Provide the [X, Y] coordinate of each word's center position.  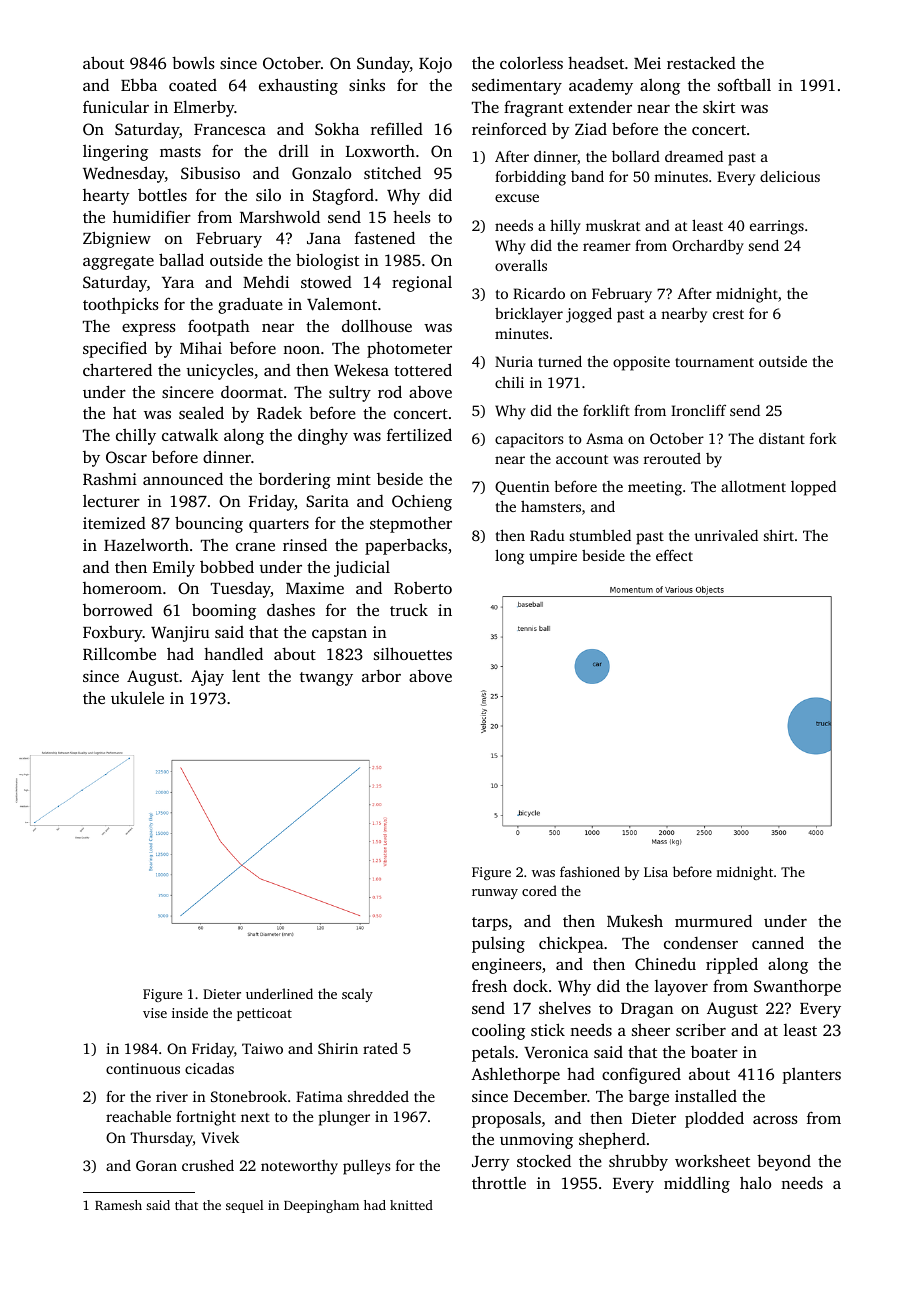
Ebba [139, 85]
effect [674, 555]
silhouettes [413, 653]
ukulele [137, 697]
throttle [499, 1182]
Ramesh [118, 1205]
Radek [279, 412]
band [587, 176]
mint [354, 479]
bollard [636, 156]
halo [755, 1182]
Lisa [656, 872]
